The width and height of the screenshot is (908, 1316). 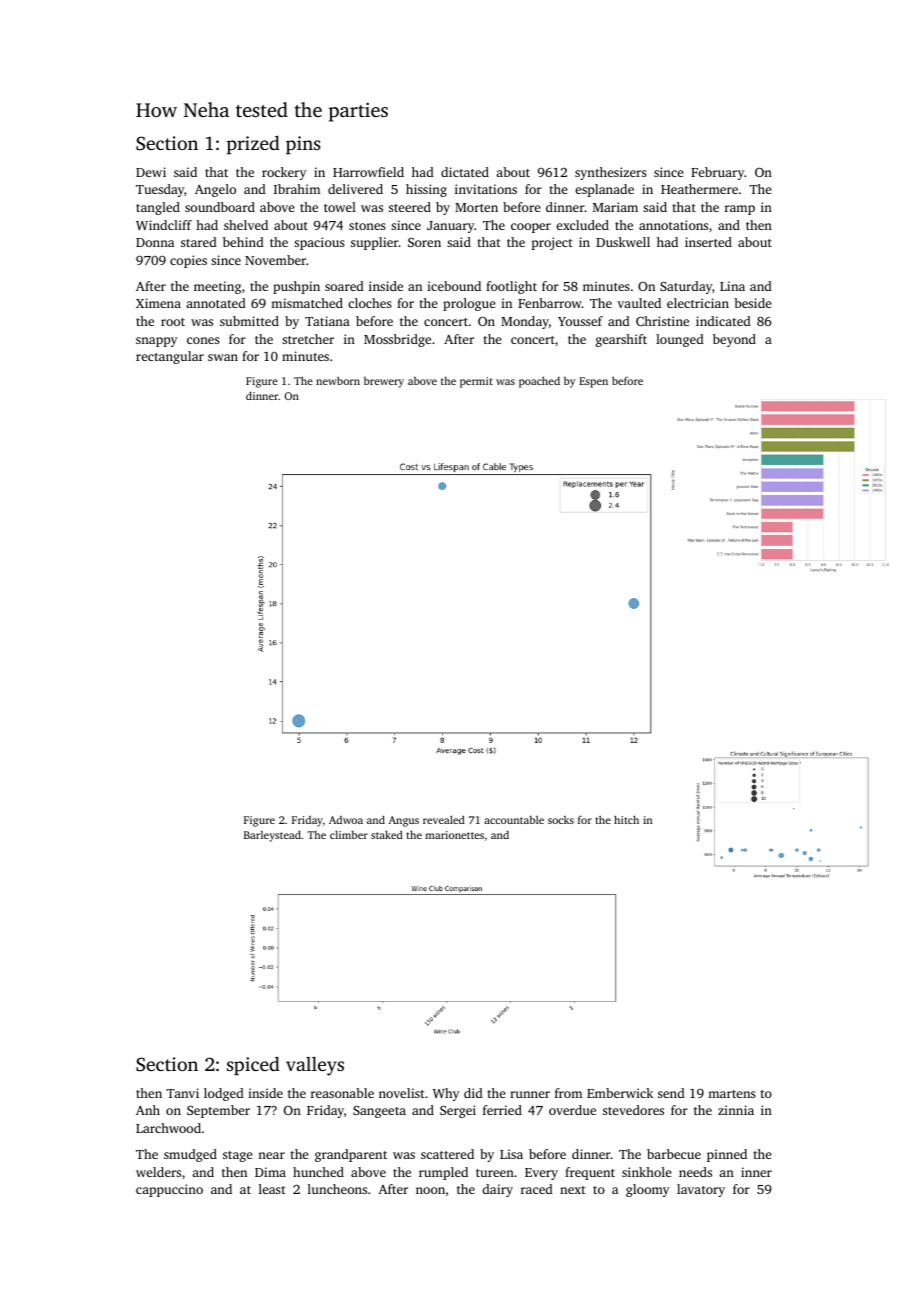 I want to click on hitch, so click(x=626, y=819).
